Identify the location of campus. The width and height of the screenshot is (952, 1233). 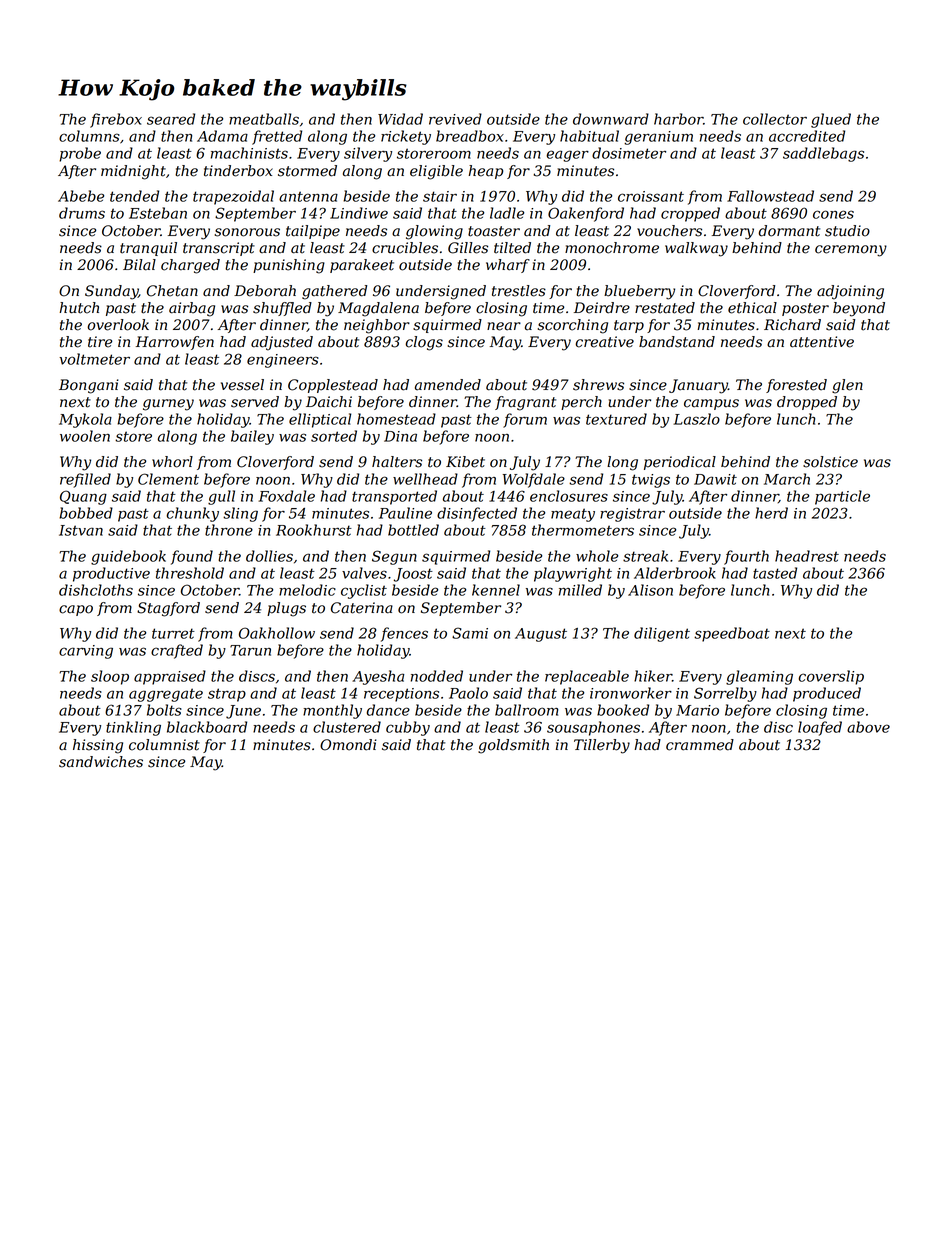
(711, 404).
